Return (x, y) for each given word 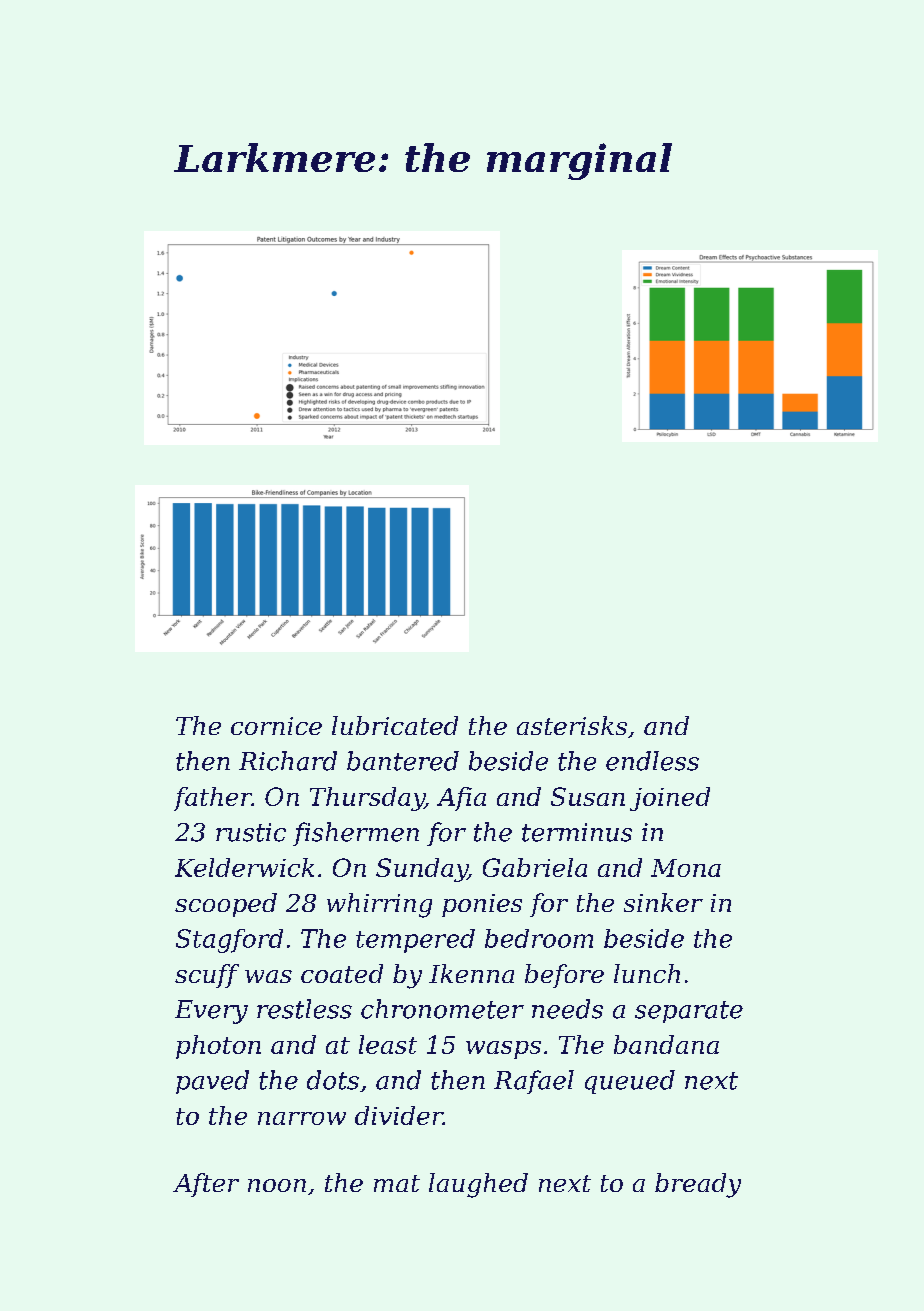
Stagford (229, 941)
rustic (251, 832)
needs (567, 1009)
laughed (478, 1185)
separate (689, 1012)
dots (333, 1080)
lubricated (395, 725)
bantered (403, 761)
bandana (666, 1044)
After (206, 1185)
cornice (276, 726)
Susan (588, 796)
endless (652, 761)
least (388, 1044)
